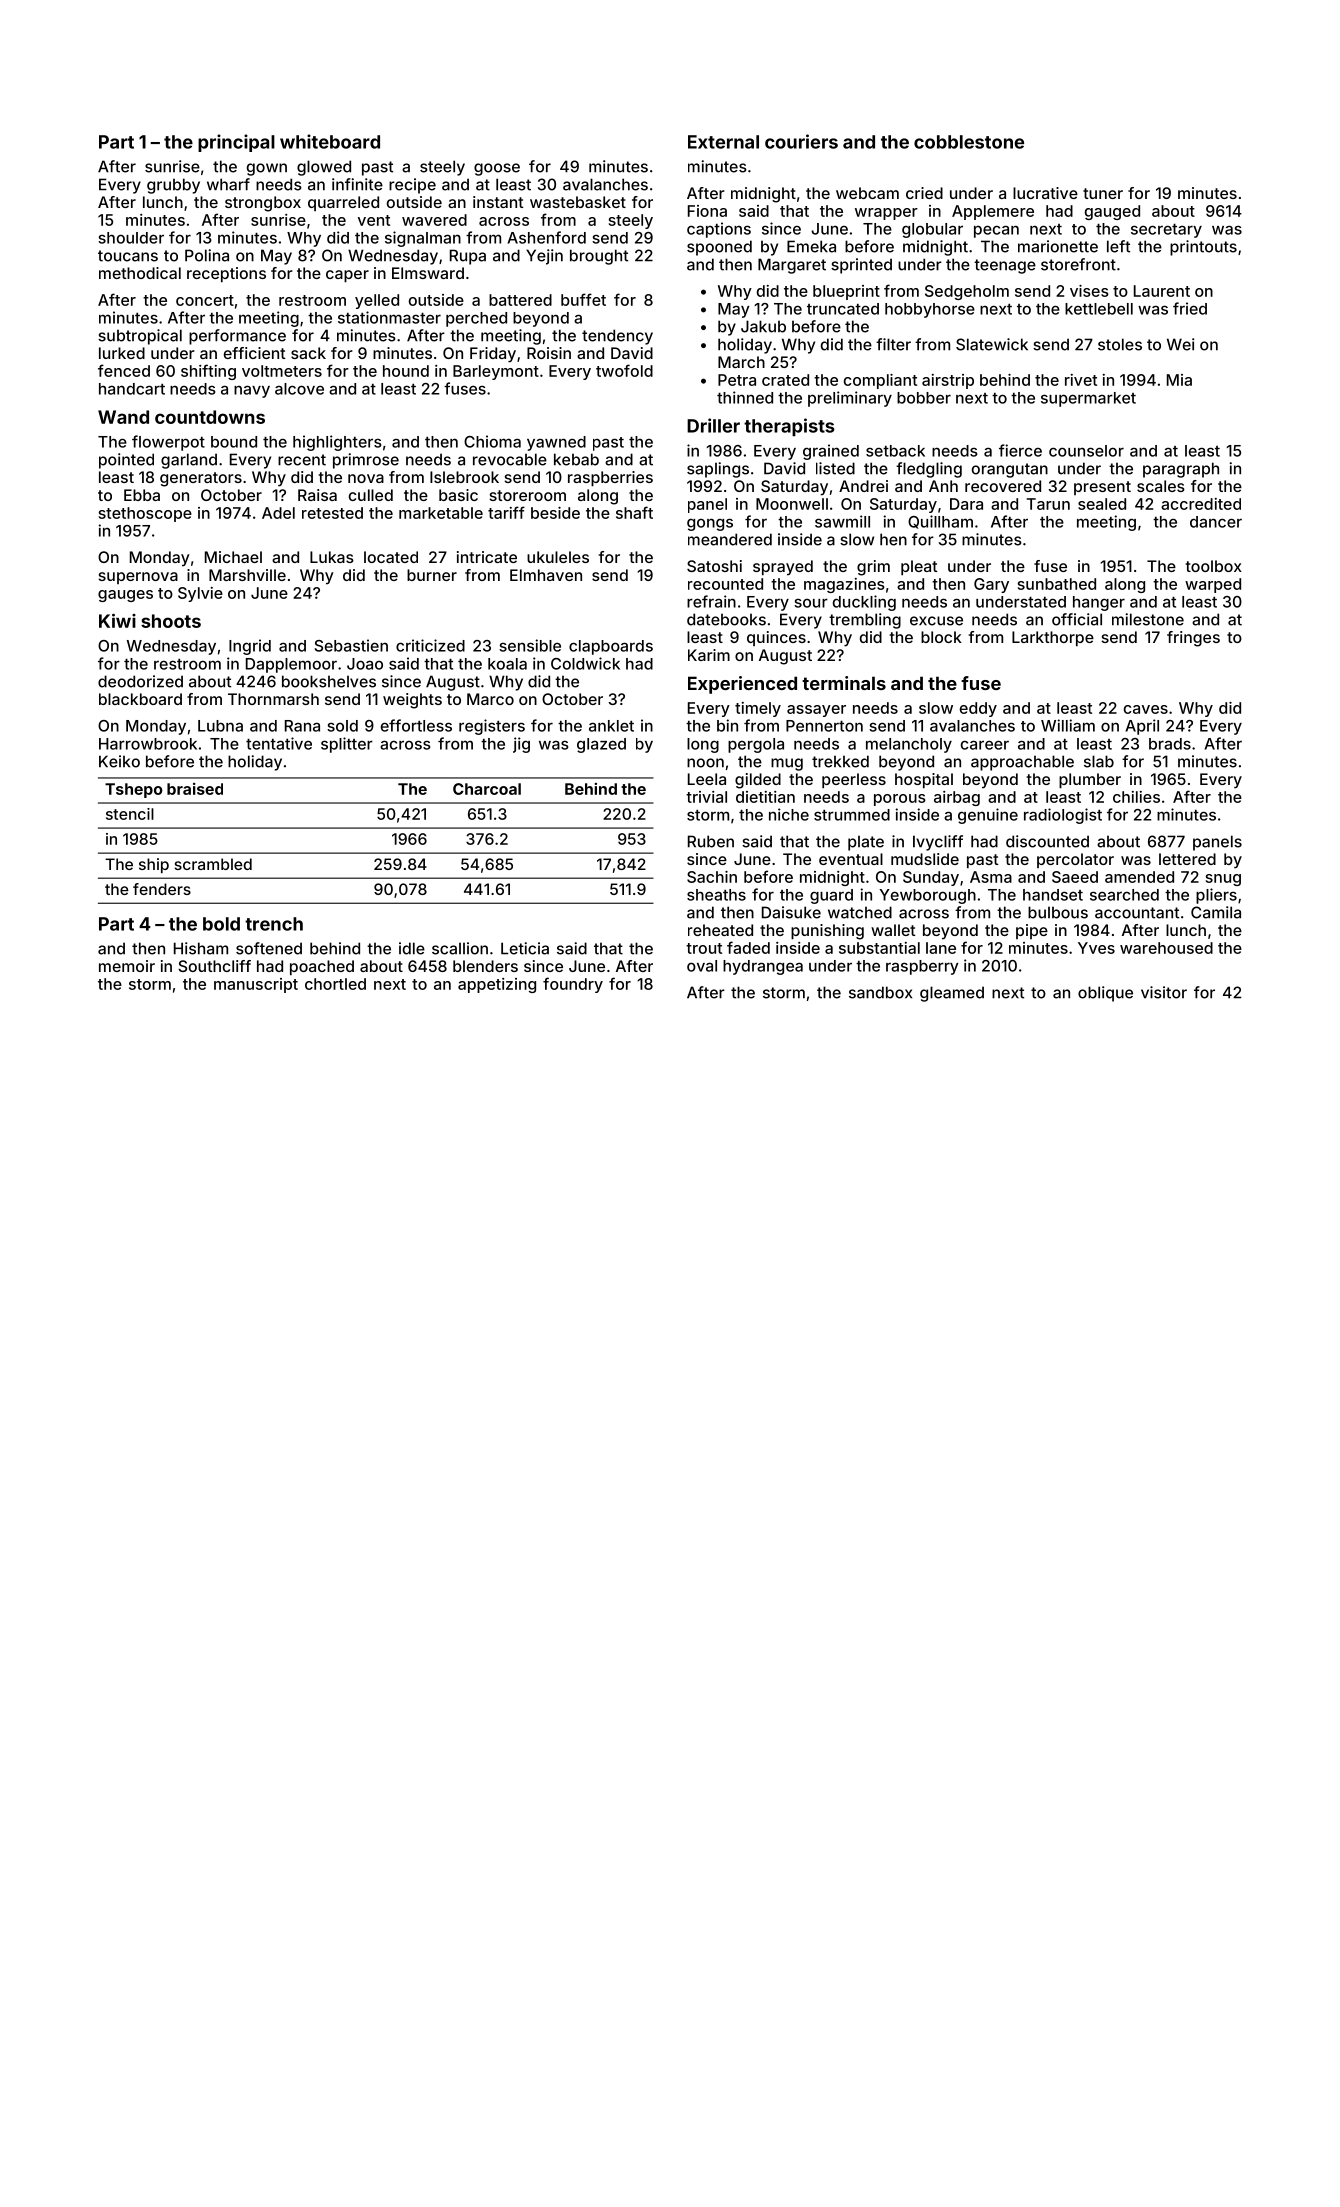  What do you see at coordinates (969, 142) in the document?
I see `cobblestone` at bounding box center [969, 142].
